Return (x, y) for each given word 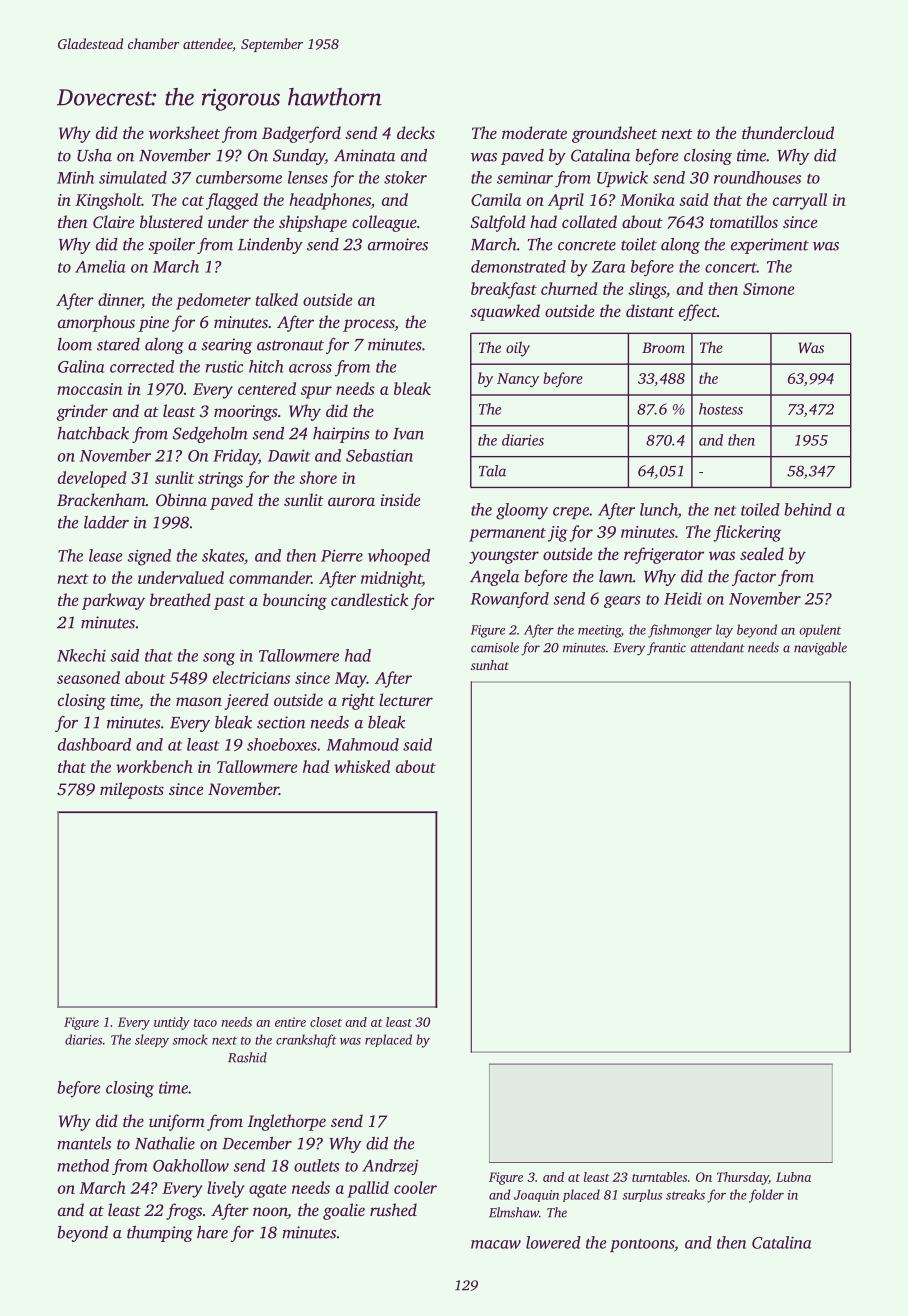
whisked (362, 766)
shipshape (313, 223)
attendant (717, 647)
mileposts (132, 790)
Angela (494, 578)
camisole (495, 647)
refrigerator (664, 555)
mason (199, 701)
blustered (171, 221)
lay (724, 631)
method (83, 1165)
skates (223, 555)
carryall (800, 201)
